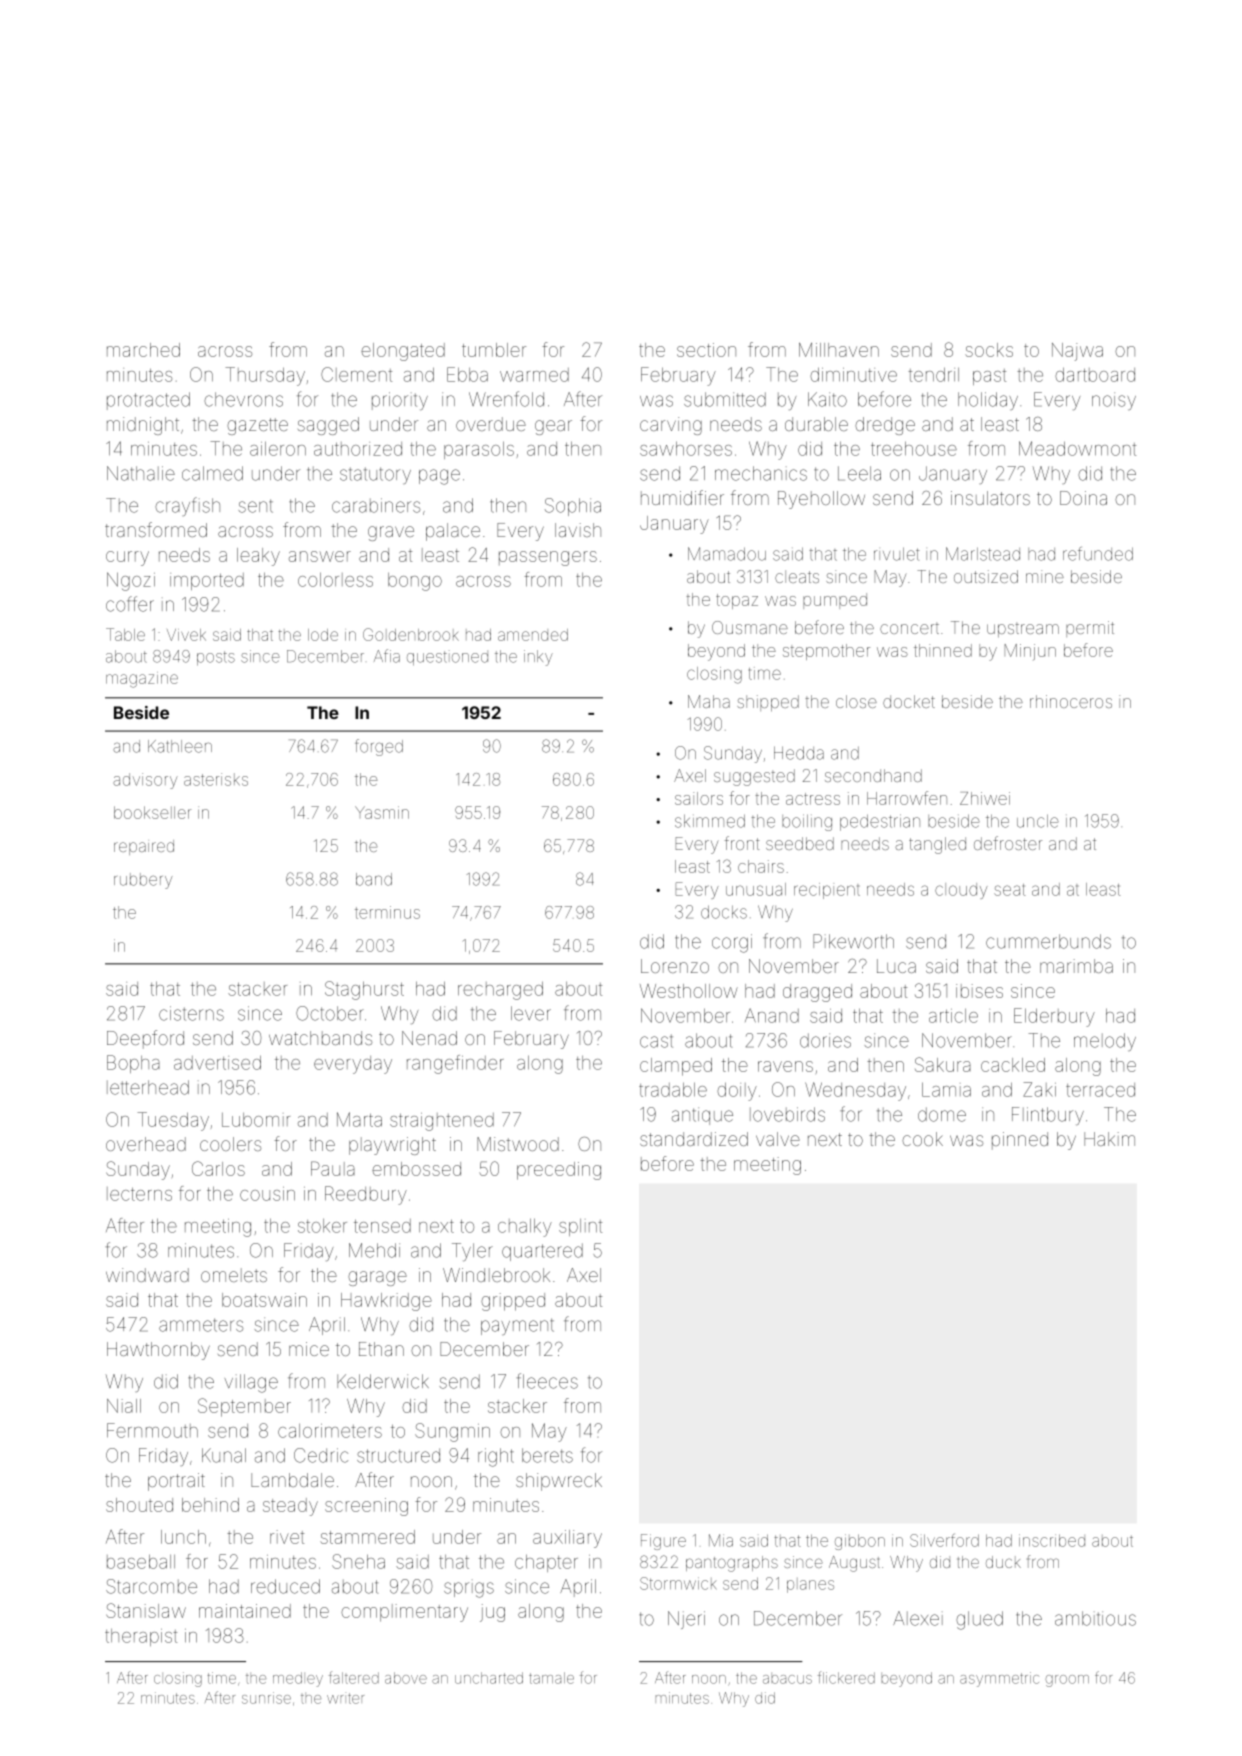 This document has height=1756, width=1242. Describe the element at coordinates (896, 966) in the document. I see `Luca` at that location.
